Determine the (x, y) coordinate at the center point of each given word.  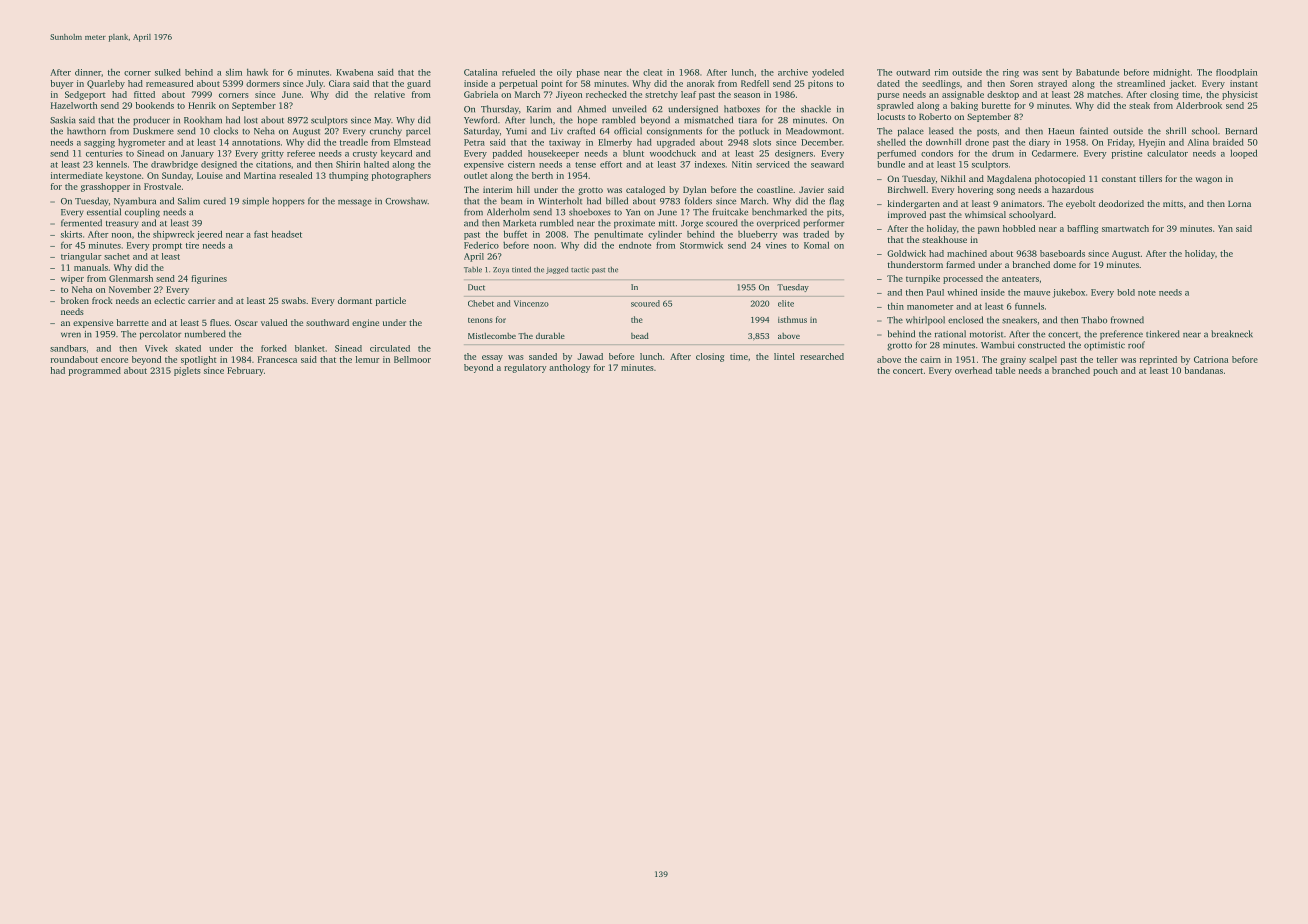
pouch (1105, 371)
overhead (973, 370)
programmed (95, 371)
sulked (168, 72)
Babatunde (1097, 72)
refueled (518, 72)
